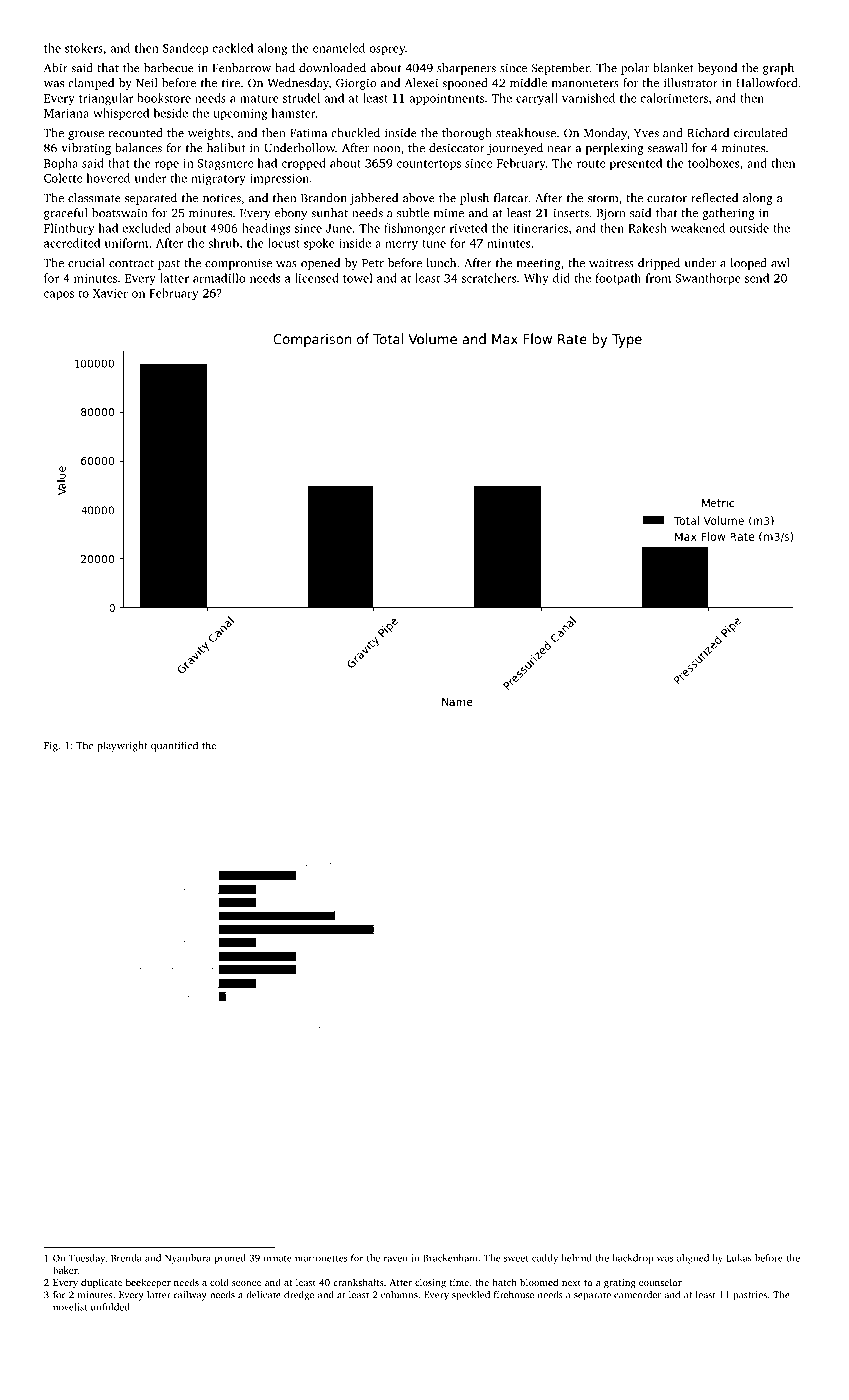 The image size is (849, 1400). Describe the element at coordinates (430, 1283) in the screenshot. I see `closing` at that location.
